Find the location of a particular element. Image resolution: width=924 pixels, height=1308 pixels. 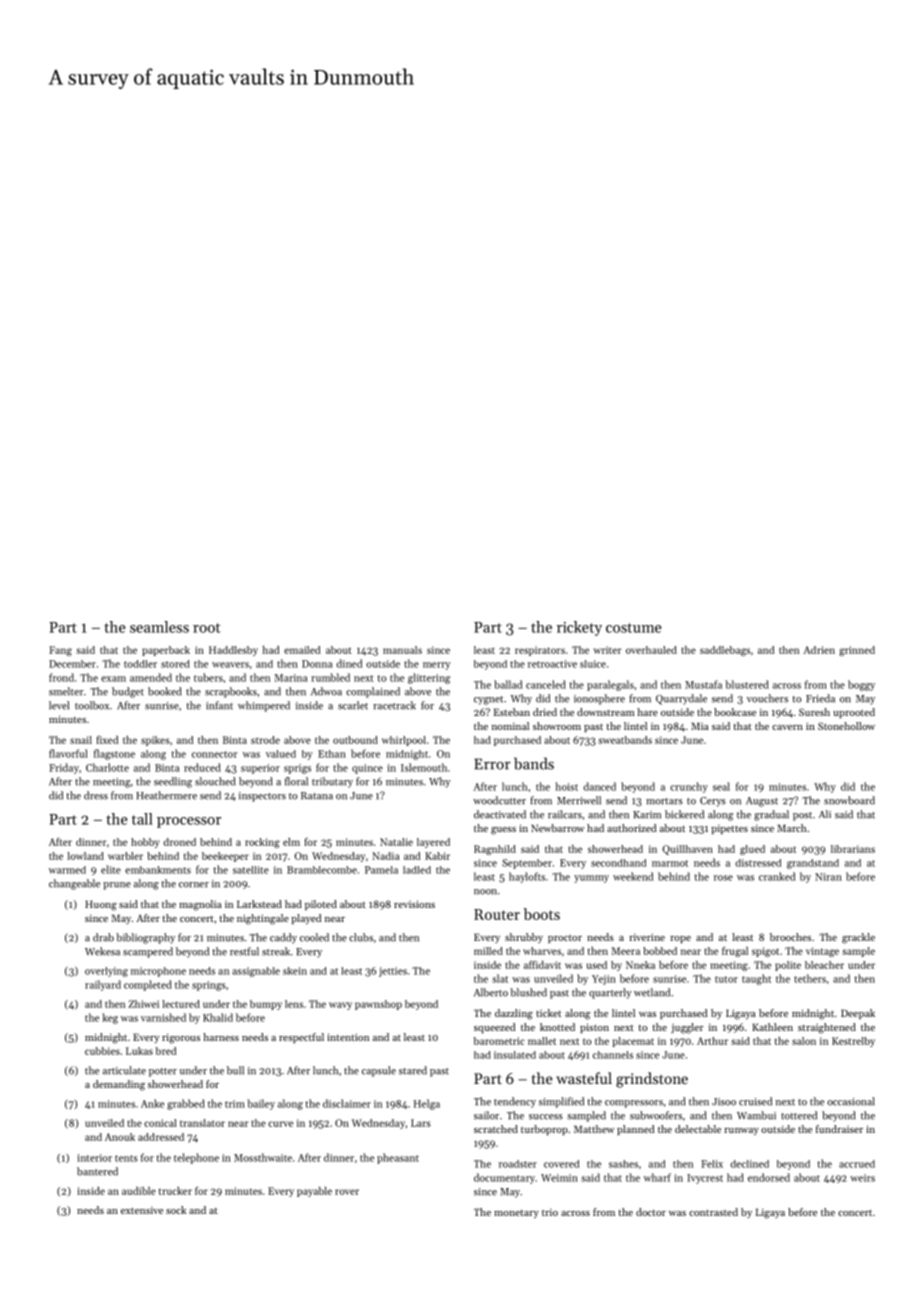

seamless is located at coordinates (159, 627).
